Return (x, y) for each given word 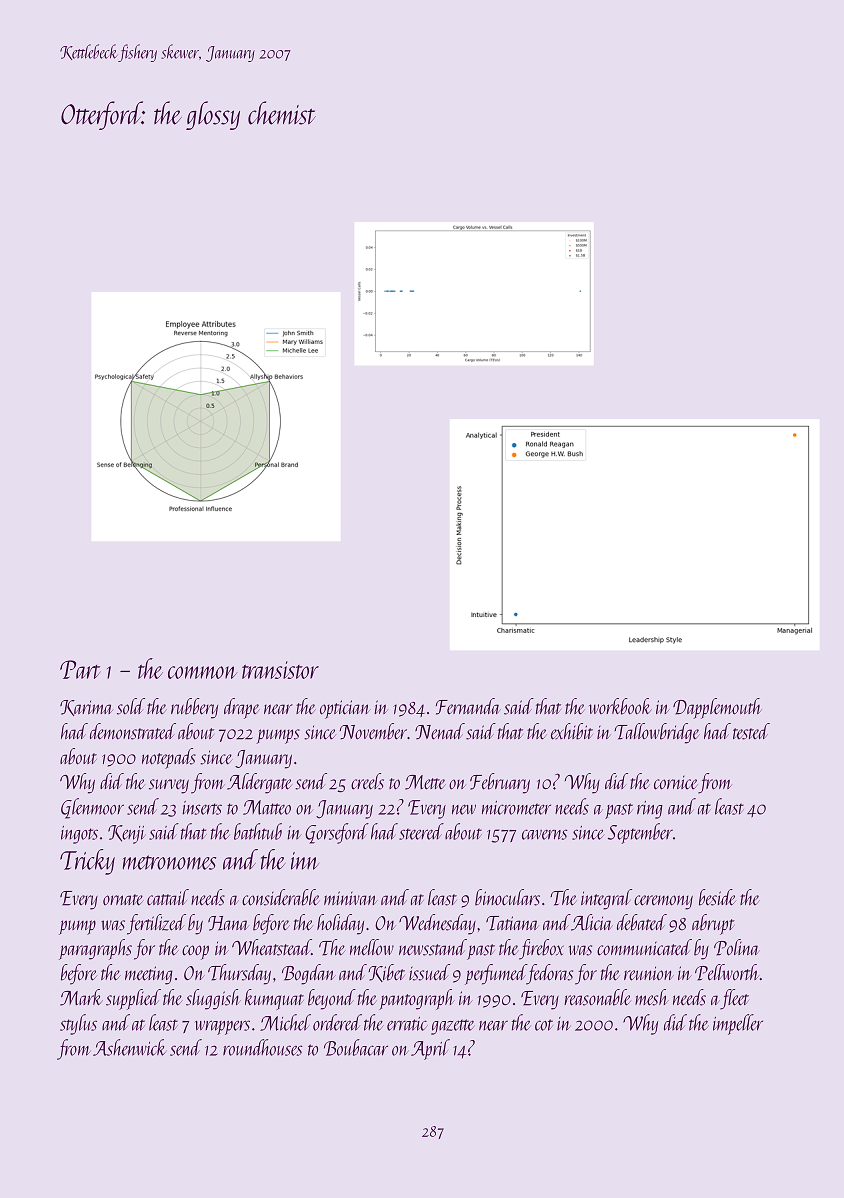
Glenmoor (92, 808)
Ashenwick (129, 1047)
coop (195, 952)
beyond (332, 999)
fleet (734, 999)
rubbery (194, 708)
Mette (425, 782)
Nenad (440, 731)
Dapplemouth (717, 708)
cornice (675, 783)
